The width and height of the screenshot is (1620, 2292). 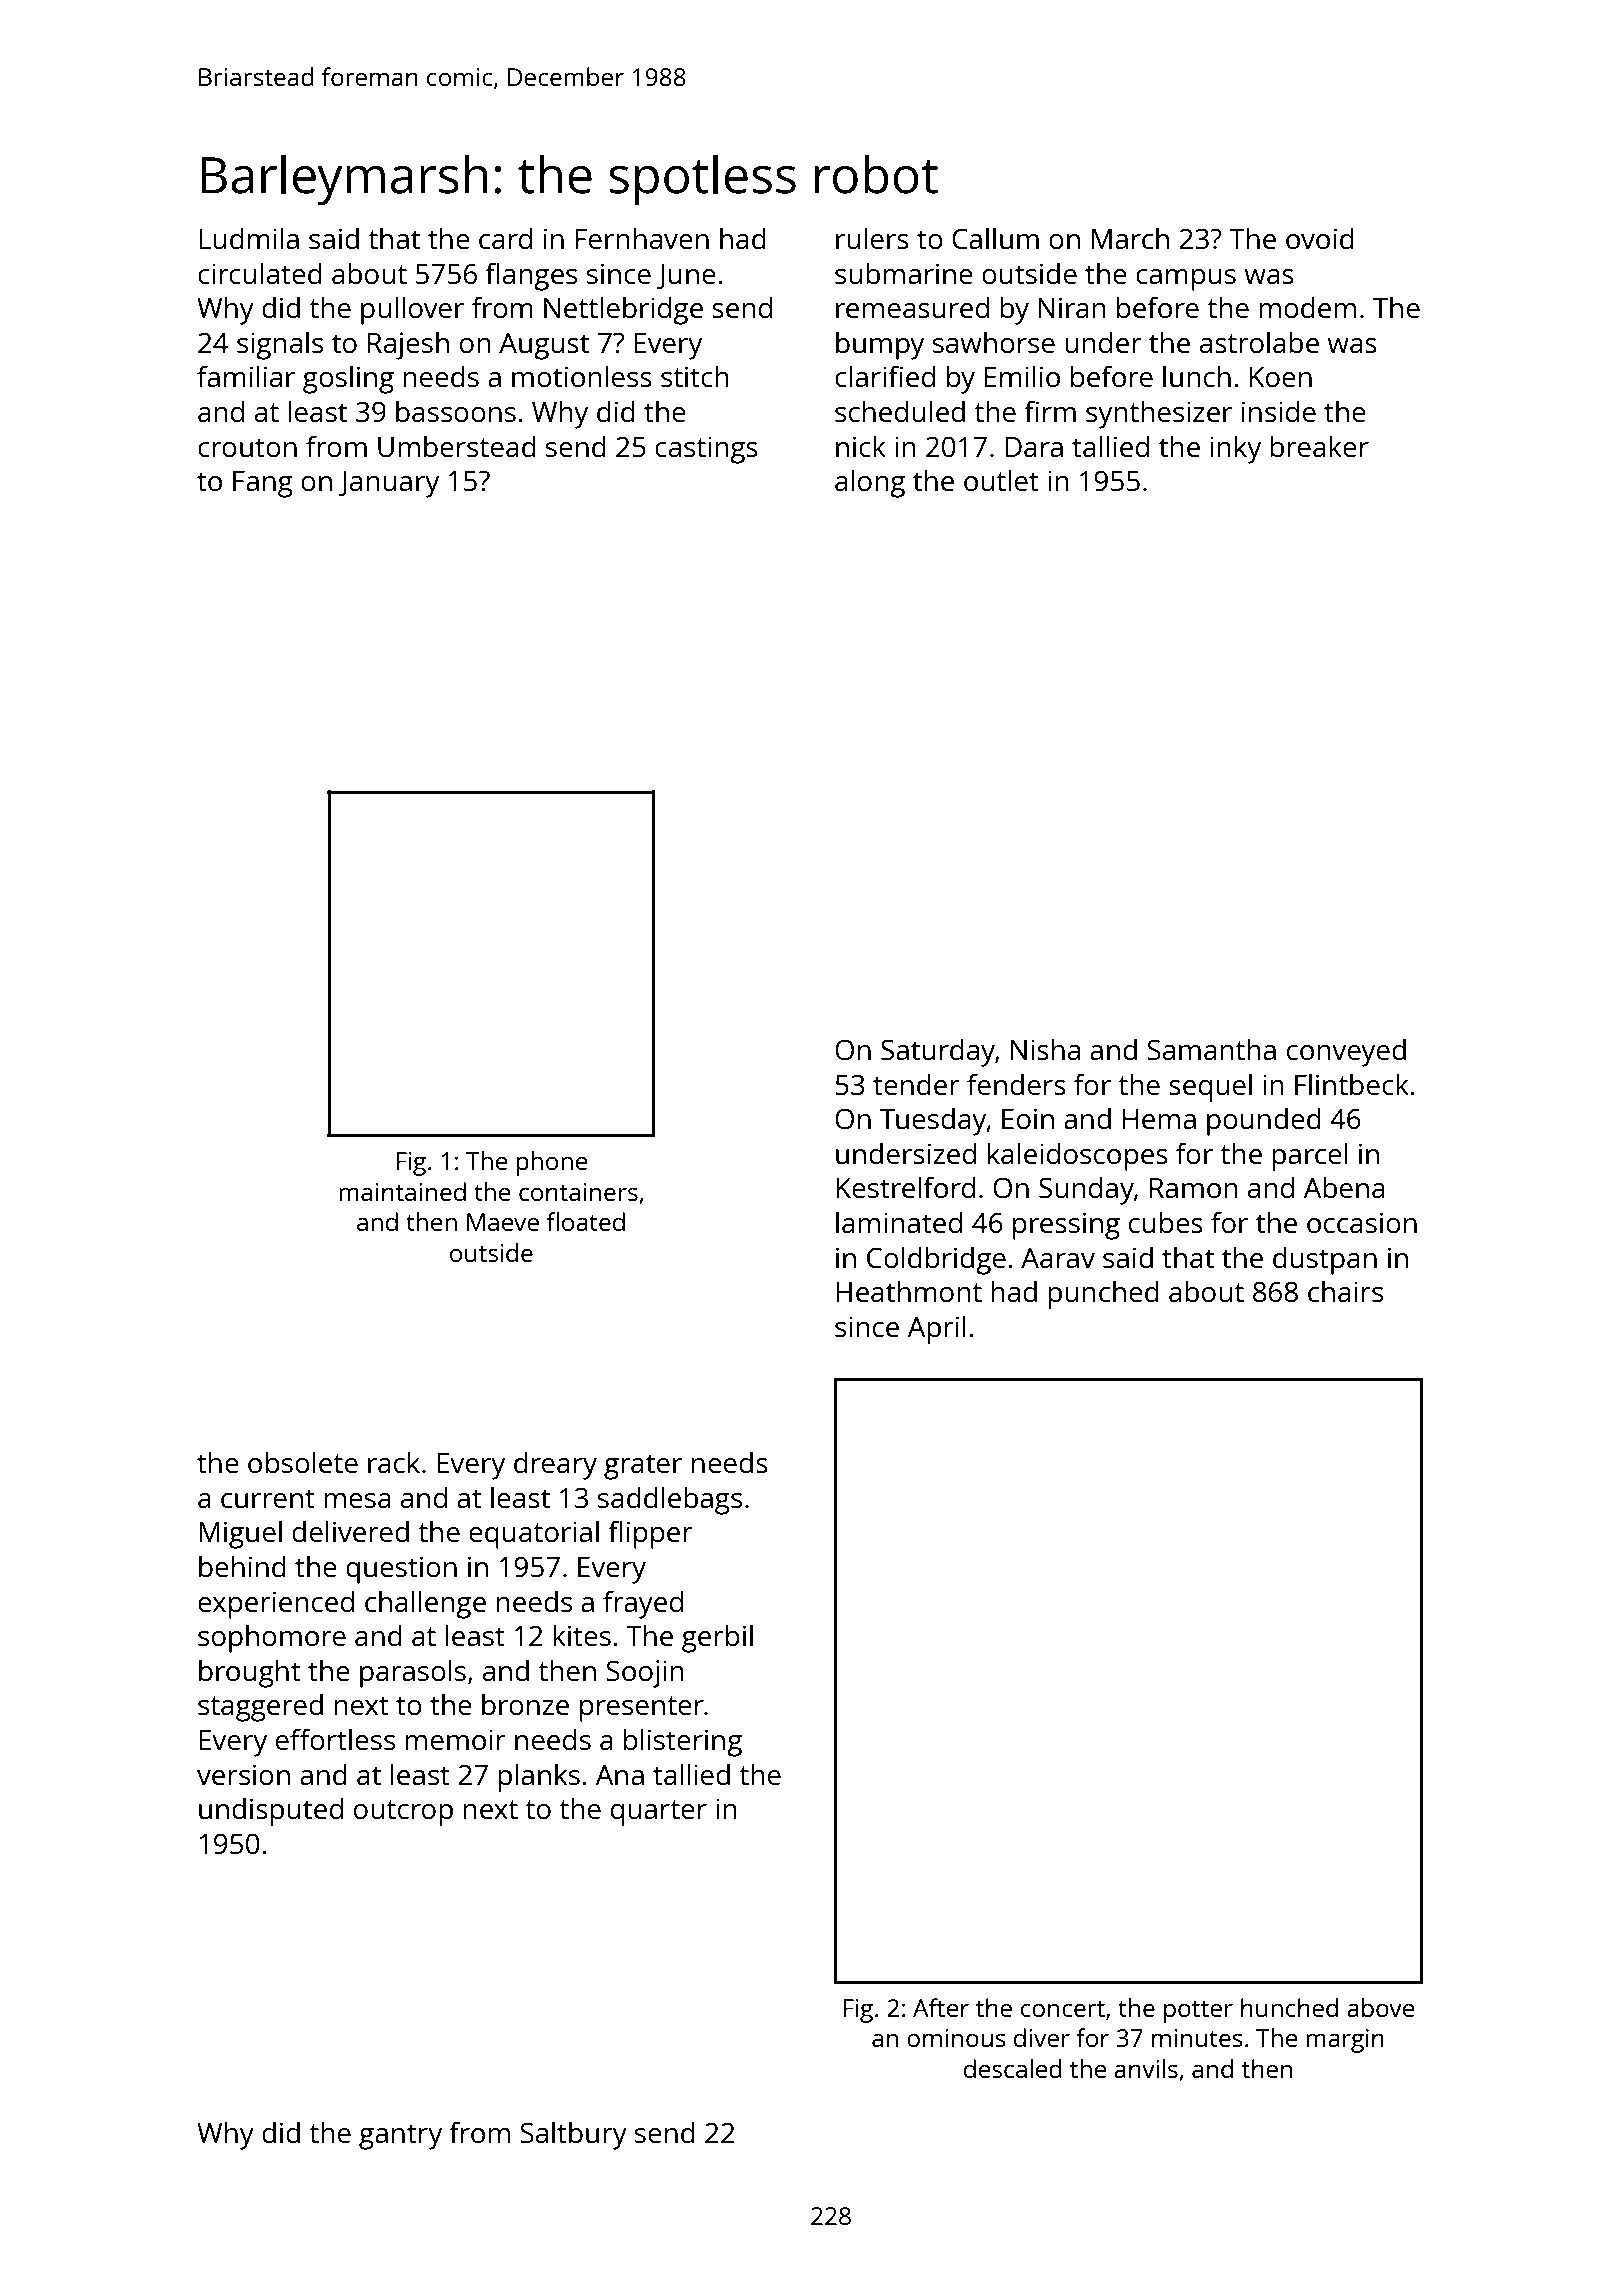 I want to click on January, so click(x=389, y=484).
